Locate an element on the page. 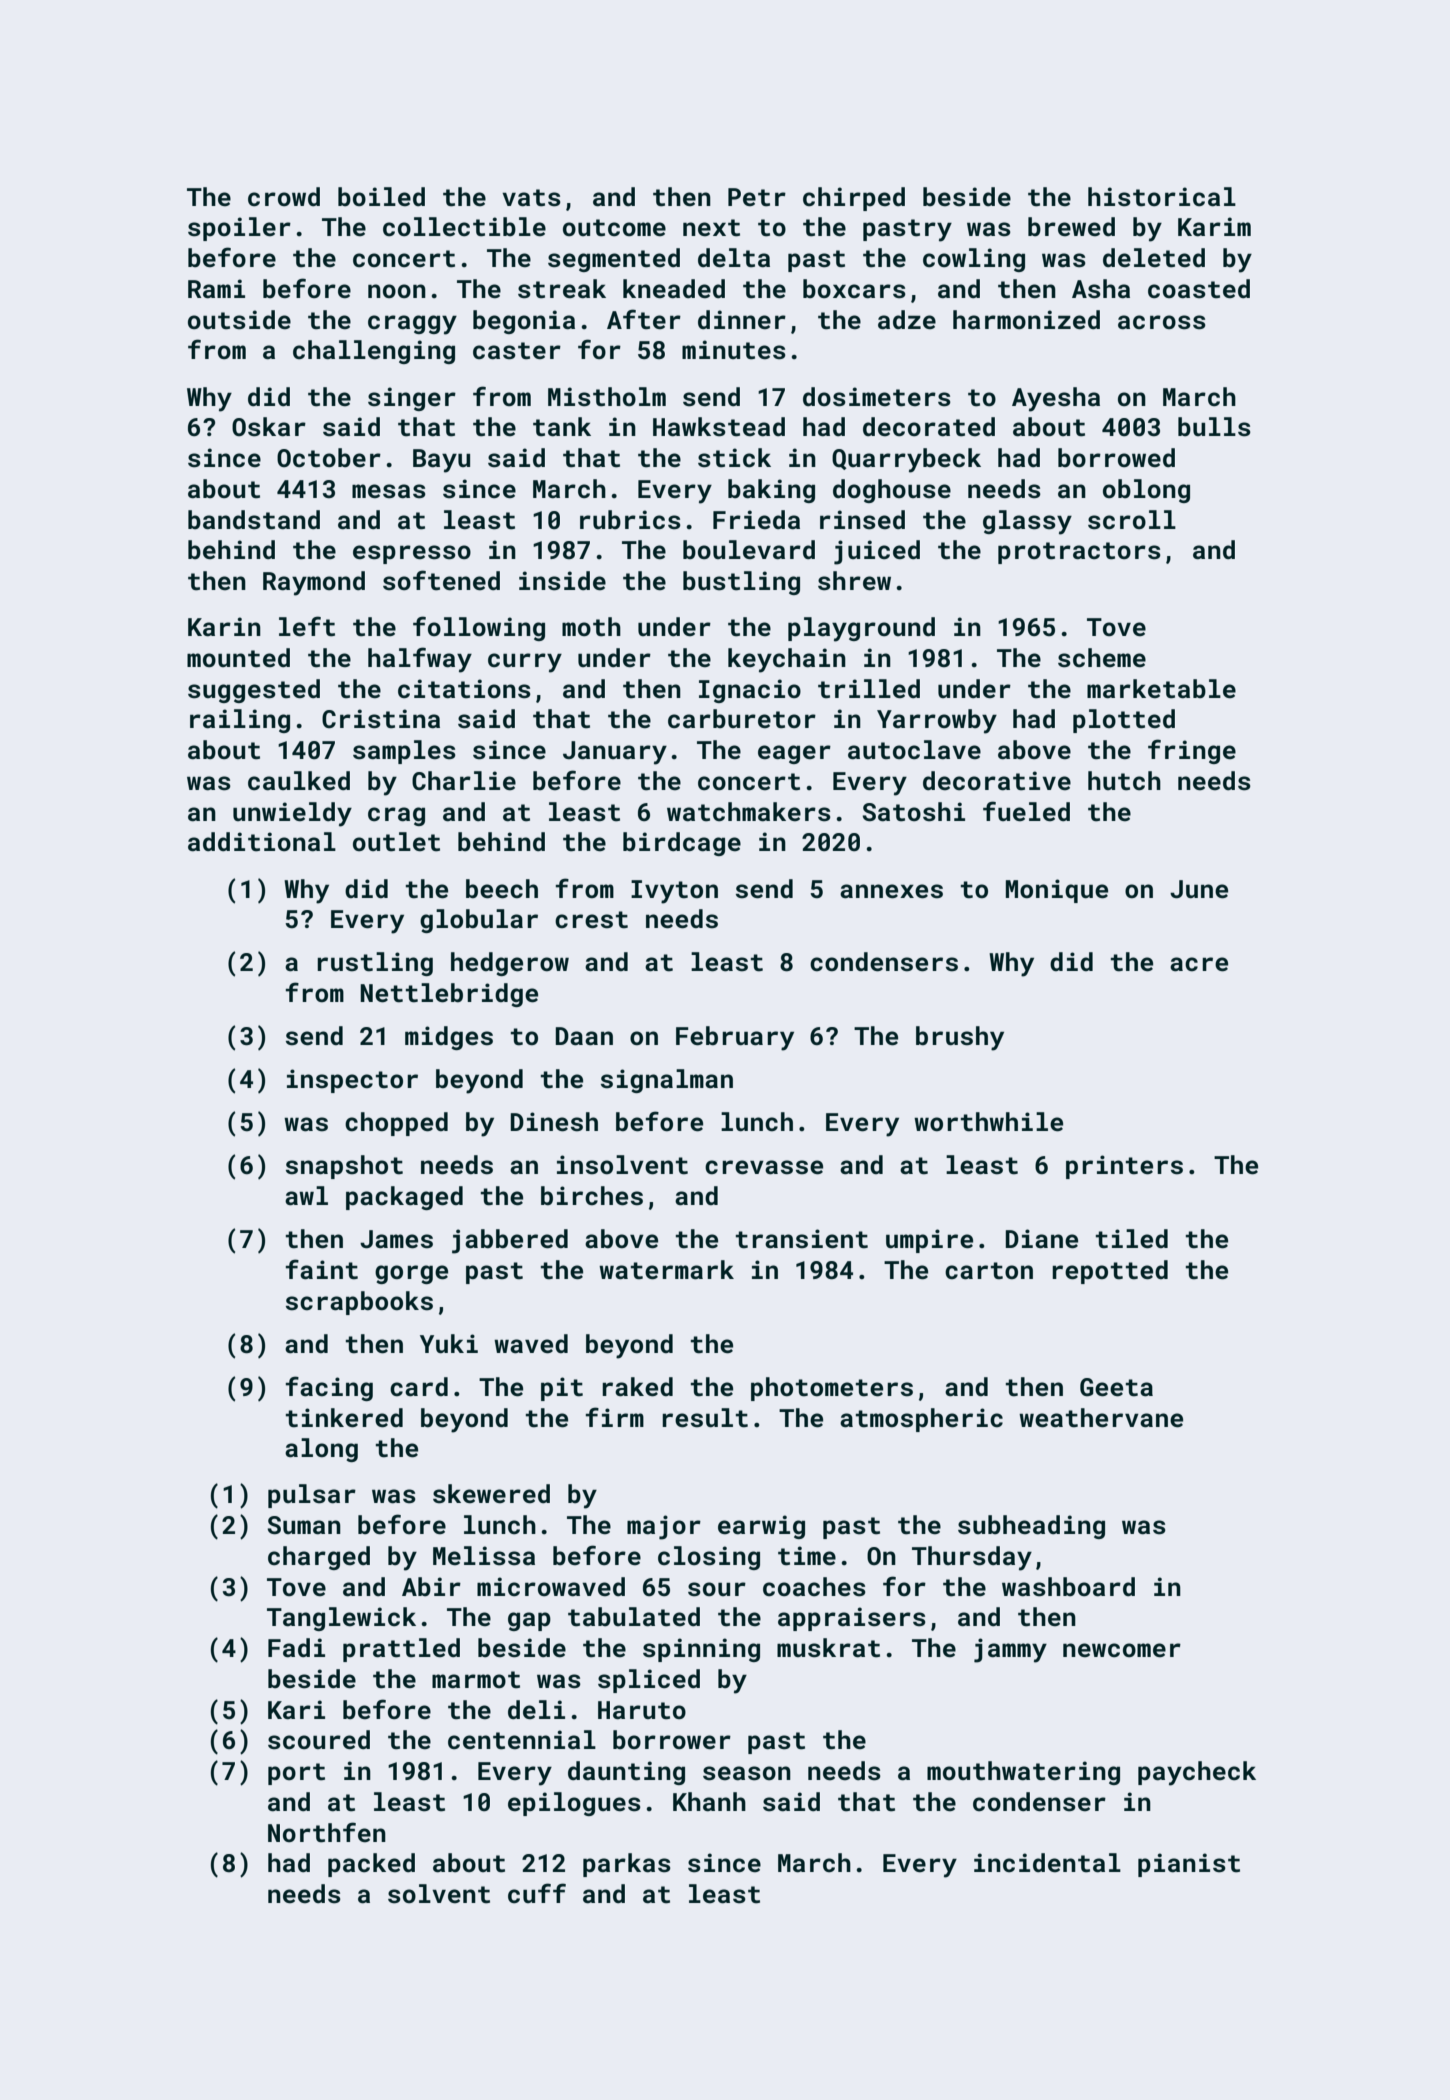  signalman is located at coordinates (667, 1081).
